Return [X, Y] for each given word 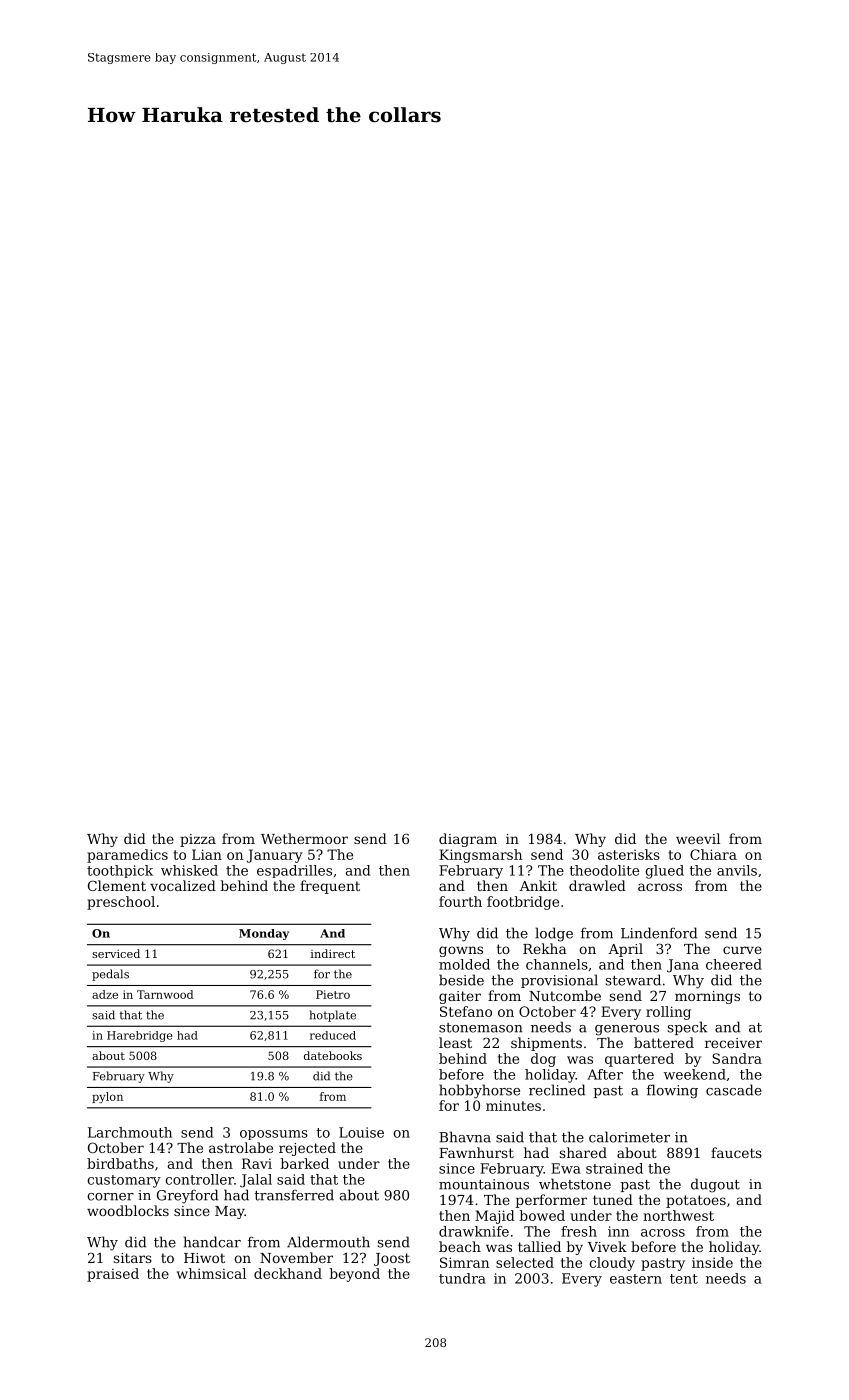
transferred [294, 1195]
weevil [698, 838]
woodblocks [128, 1210]
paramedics [127, 856]
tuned [613, 1199]
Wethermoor [304, 838]
